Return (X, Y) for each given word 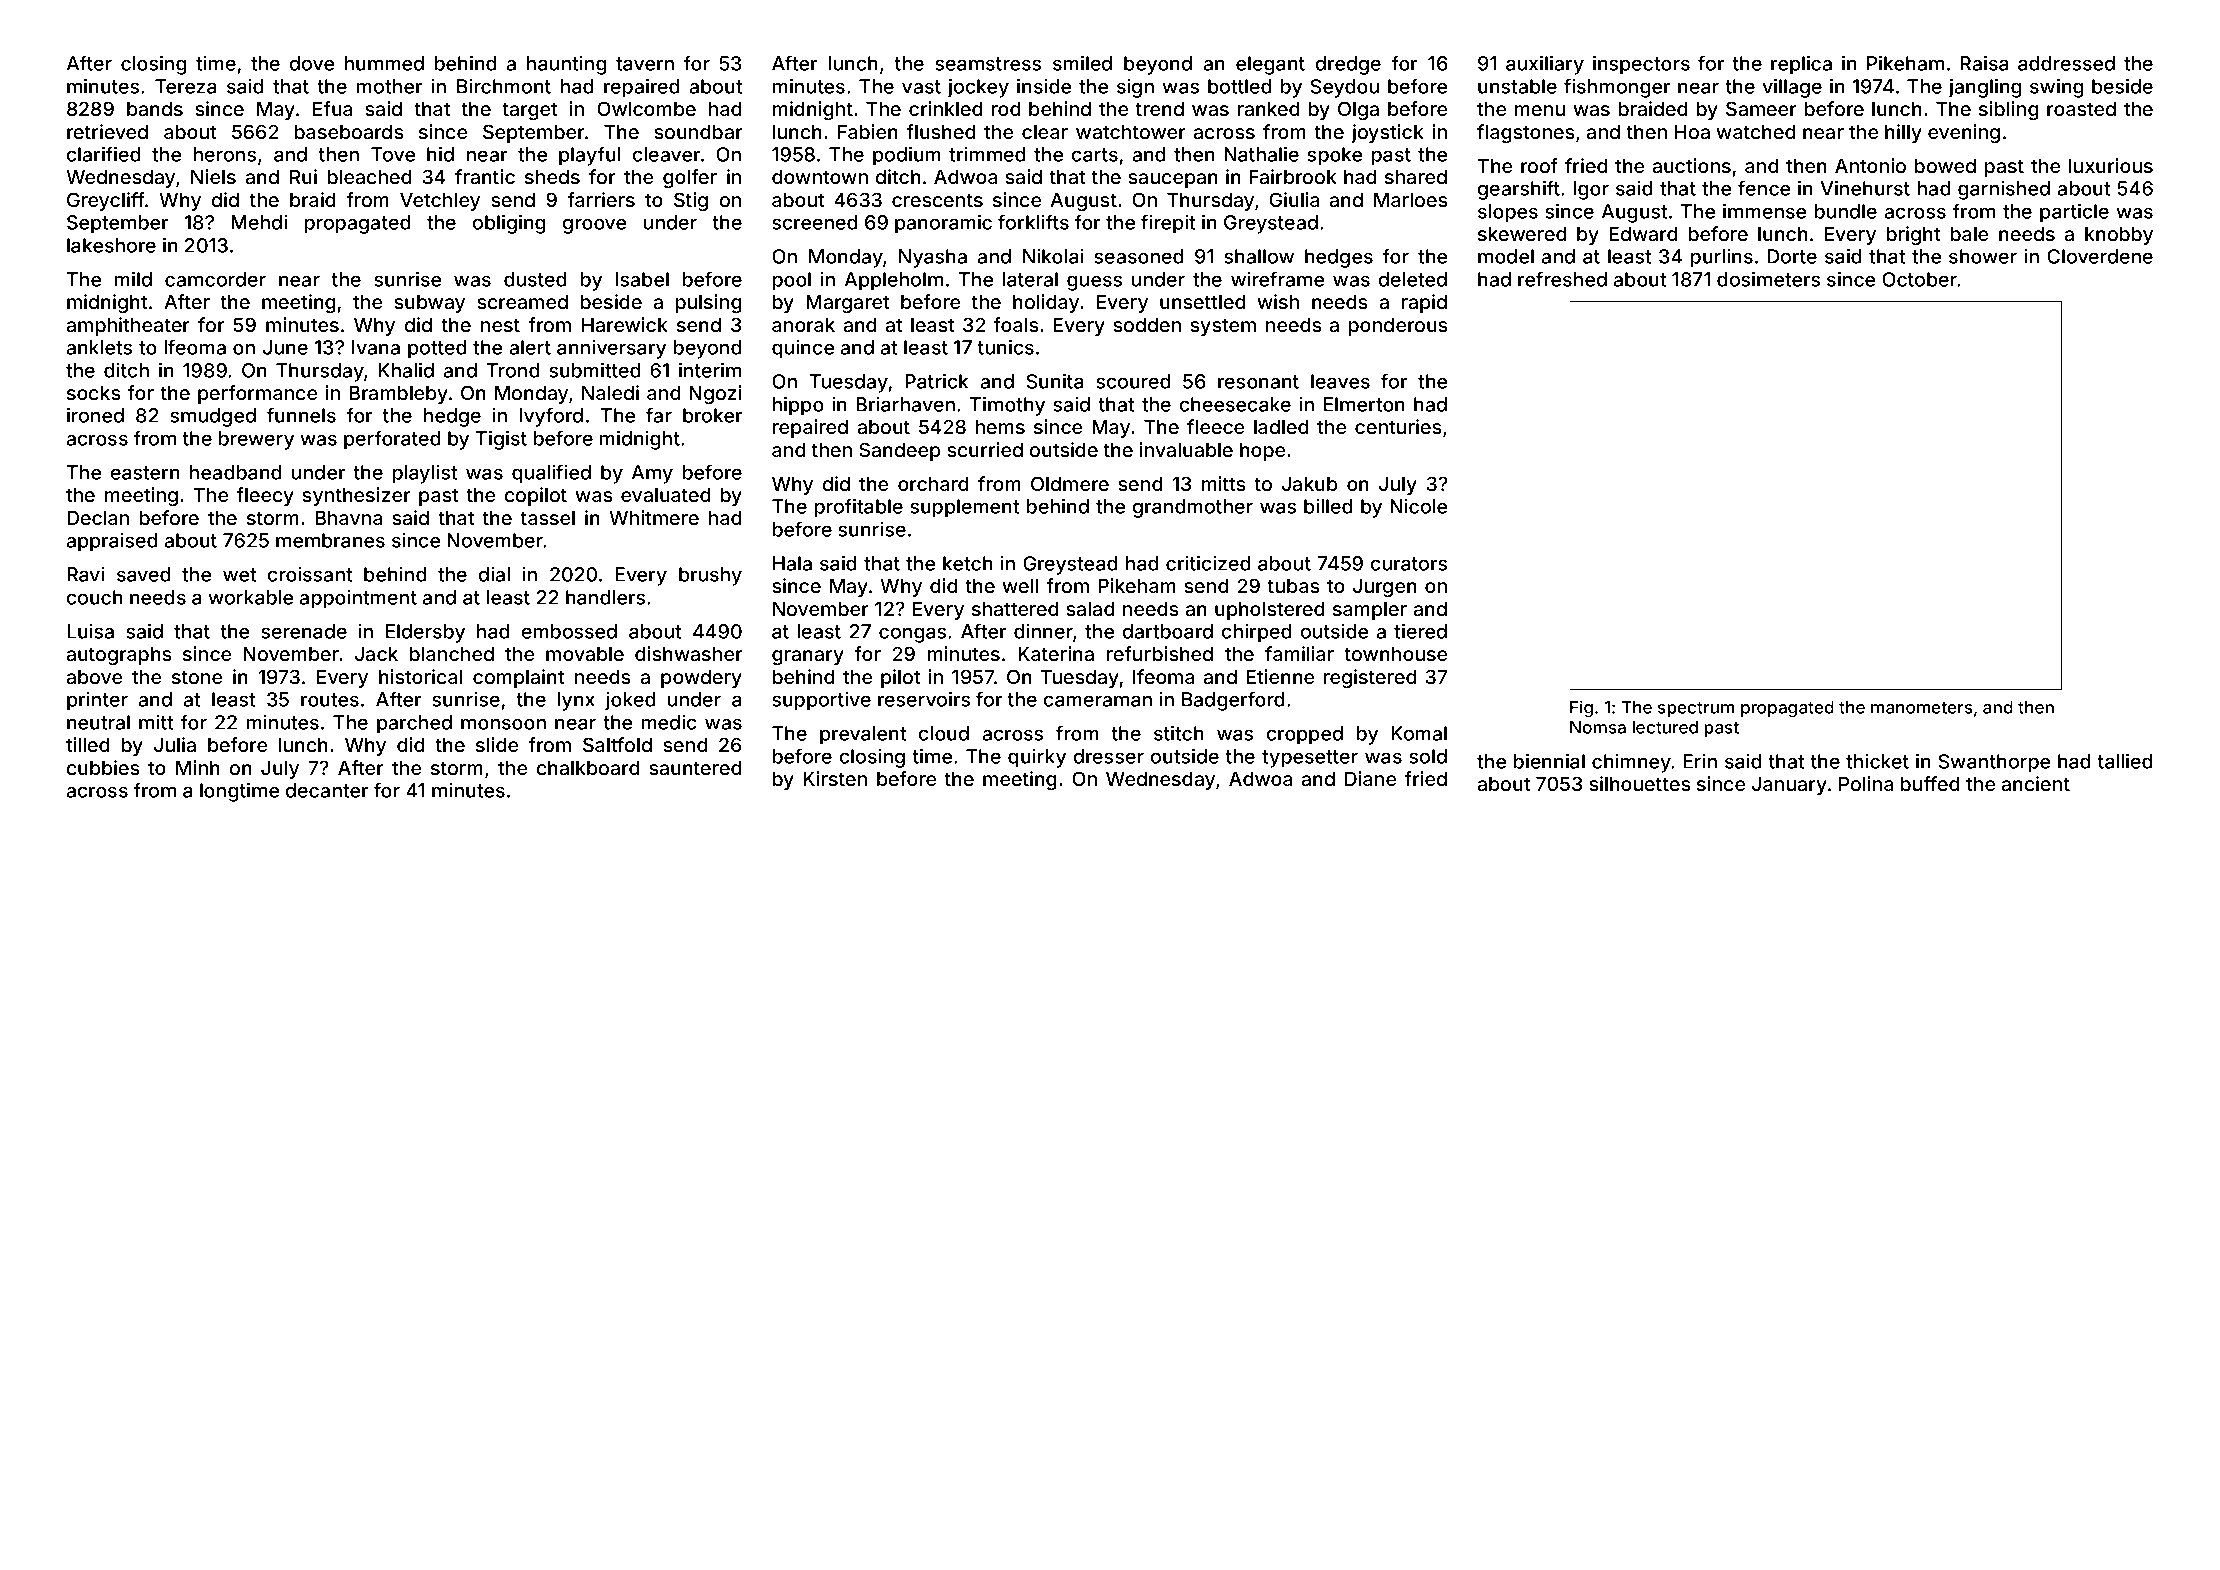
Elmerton (1364, 404)
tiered (1420, 631)
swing (2056, 88)
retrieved (107, 131)
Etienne (1280, 676)
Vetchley (440, 201)
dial (494, 574)
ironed (95, 415)
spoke (1334, 156)
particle (2074, 213)
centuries (1398, 426)
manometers (1922, 708)
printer (97, 701)
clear (1045, 131)
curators (1409, 564)
